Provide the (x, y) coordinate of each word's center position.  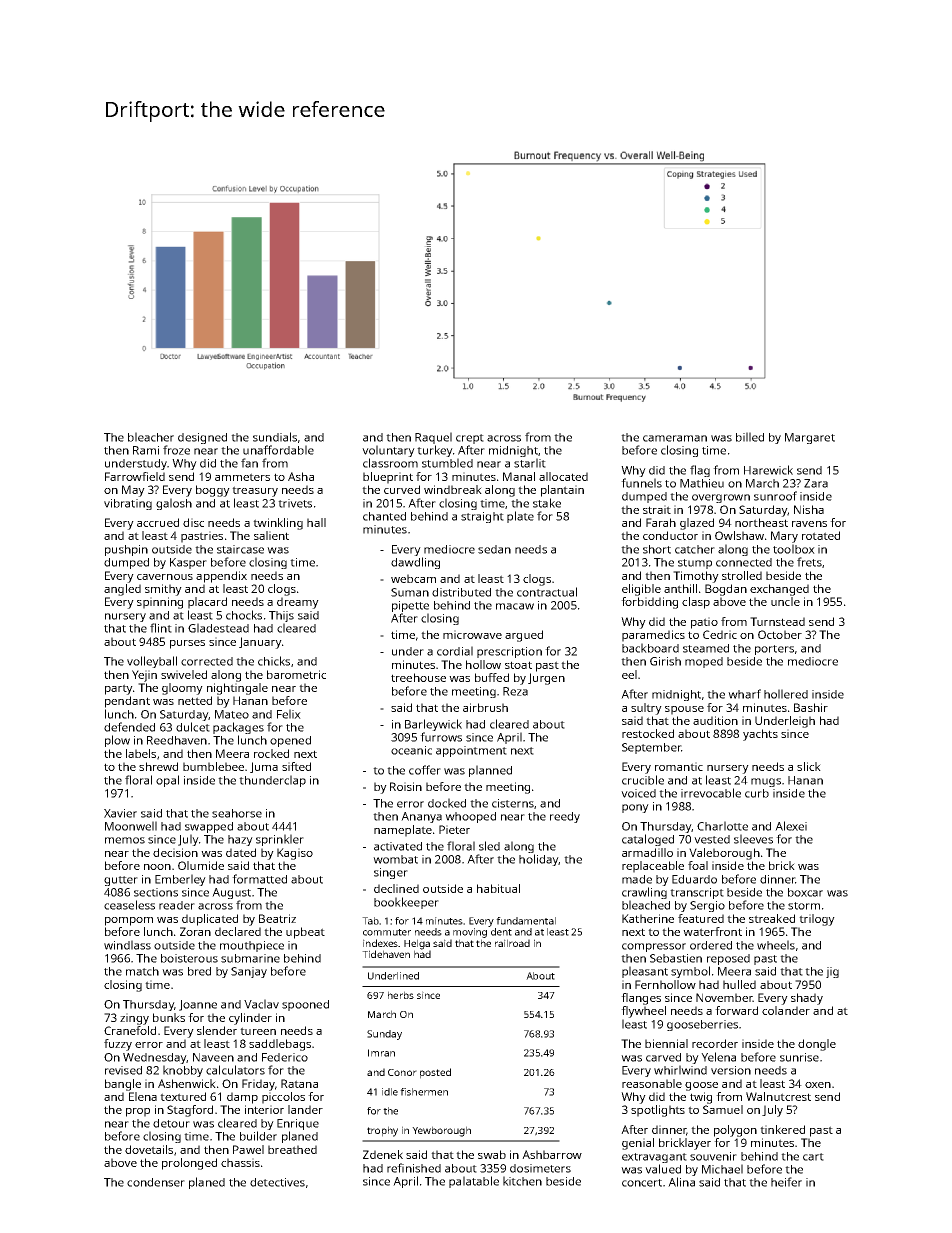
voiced (638, 793)
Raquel (433, 438)
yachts (760, 735)
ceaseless (129, 905)
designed (202, 438)
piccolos (283, 1098)
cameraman (675, 438)
